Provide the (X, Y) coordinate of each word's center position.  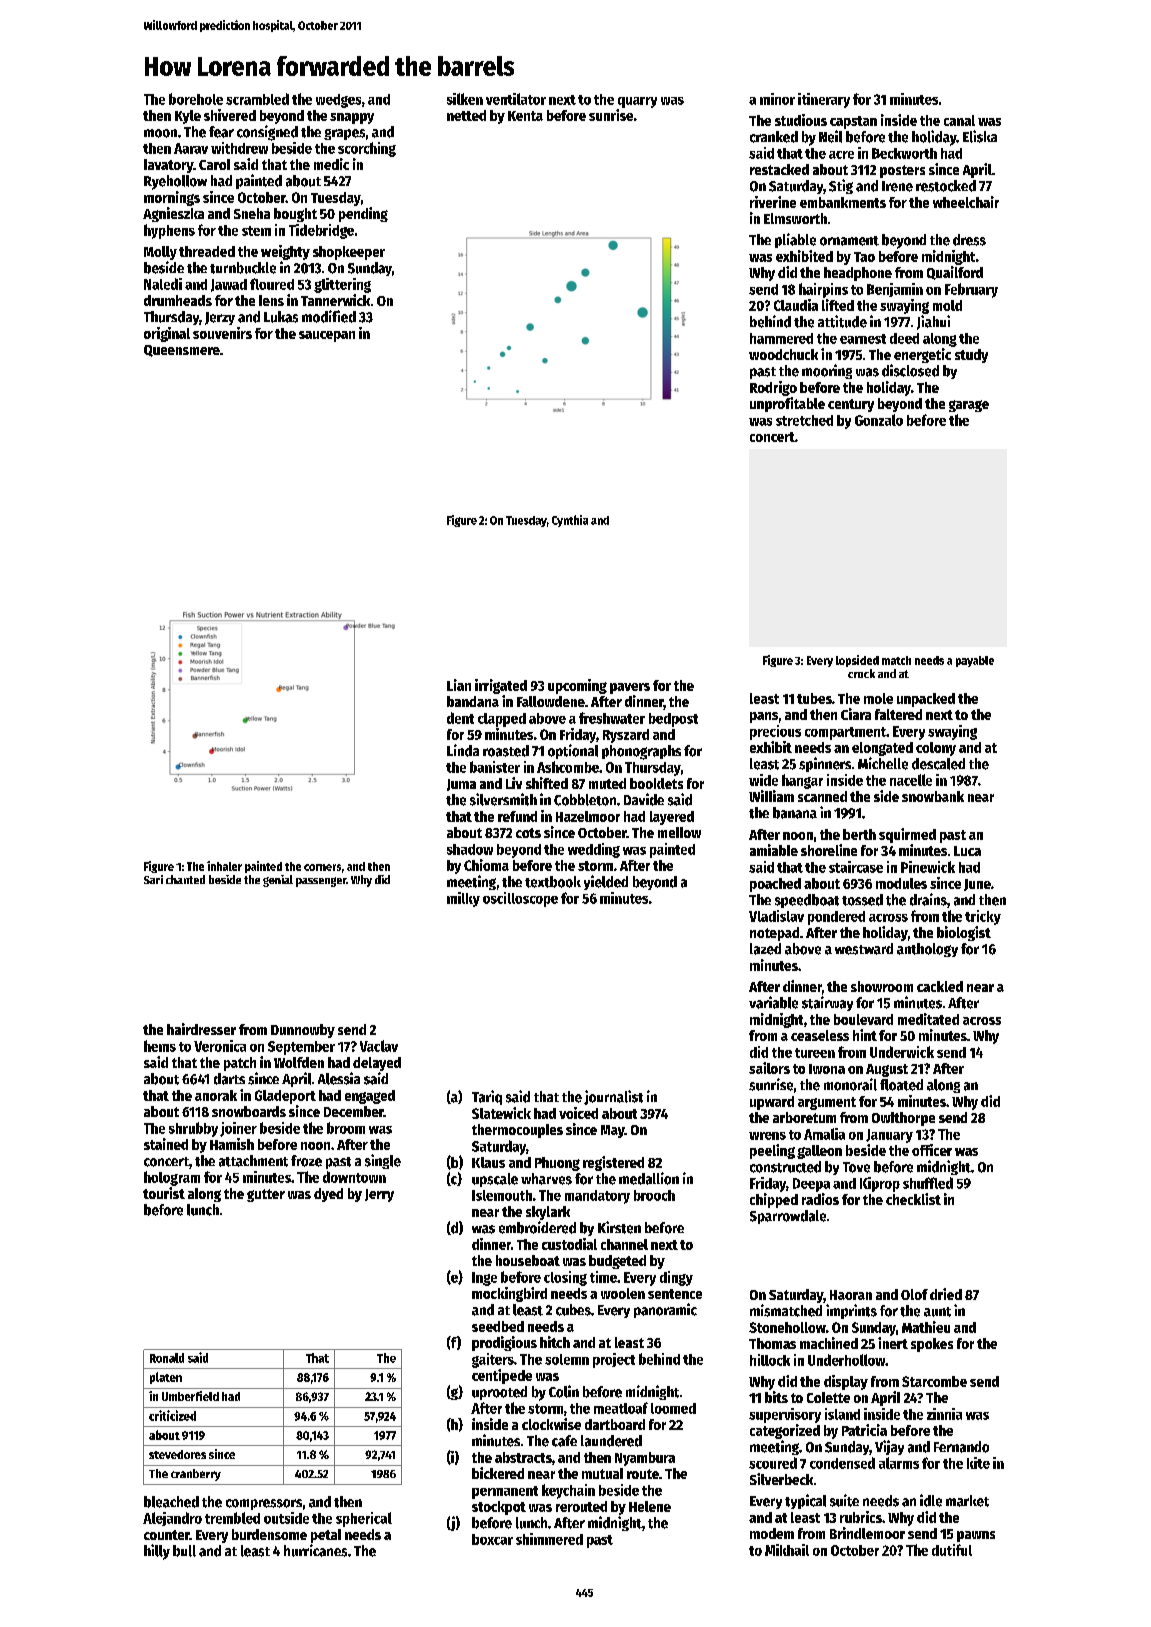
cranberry (196, 1475)
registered (613, 1163)
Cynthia (570, 521)
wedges (338, 101)
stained (166, 1144)
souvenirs (222, 333)
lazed (765, 949)
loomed (673, 1408)
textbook (553, 882)
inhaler (224, 866)
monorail (850, 1084)
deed (904, 338)
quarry (637, 102)
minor (777, 99)
